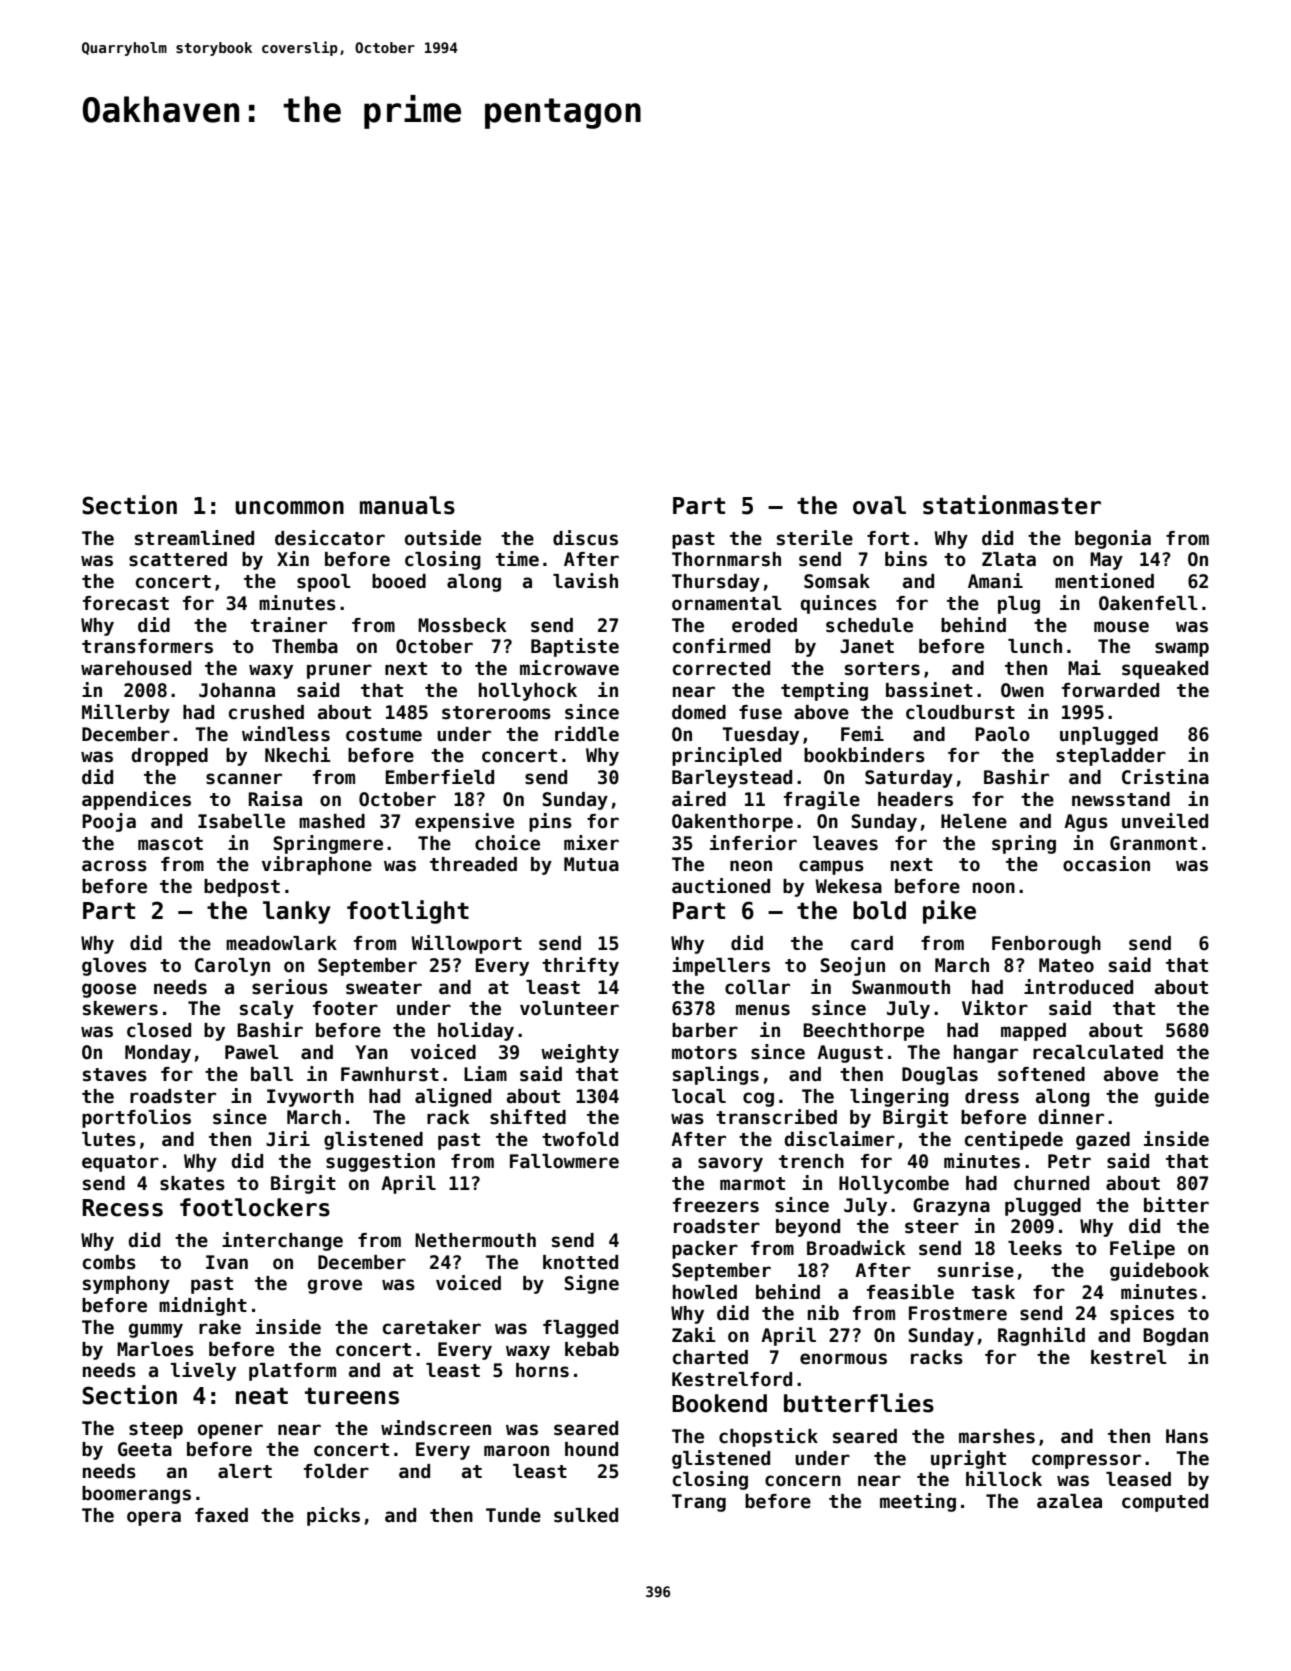 The image size is (1291, 1671). What do you see at coordinates (126, 1285) in the screenshot?
I see `symphony` at bounding box center [126, 1285].
